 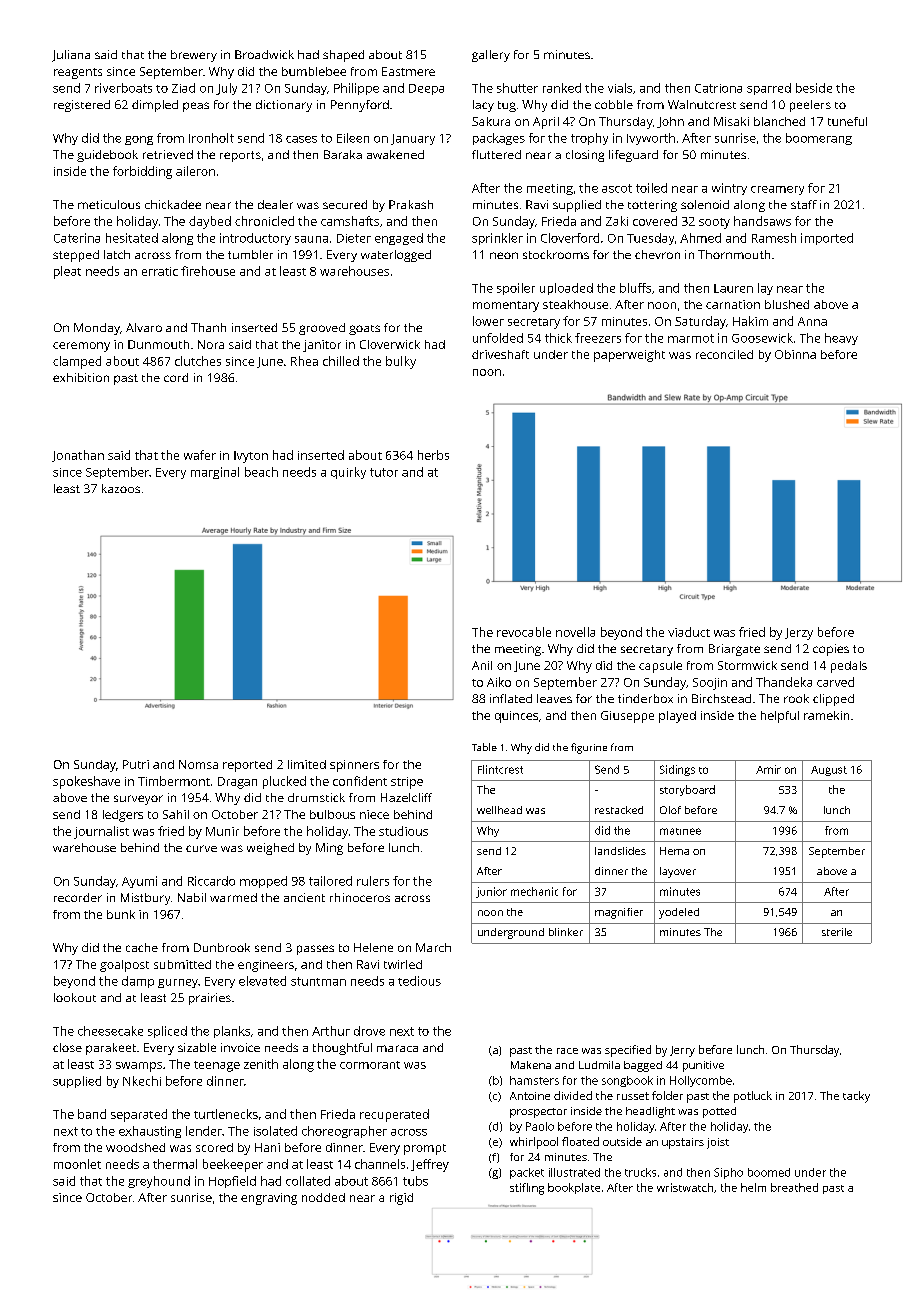 What do you see at coordinates (799, 634) in the image?
I see `Jerzy` at bounding box center [799, 634].
